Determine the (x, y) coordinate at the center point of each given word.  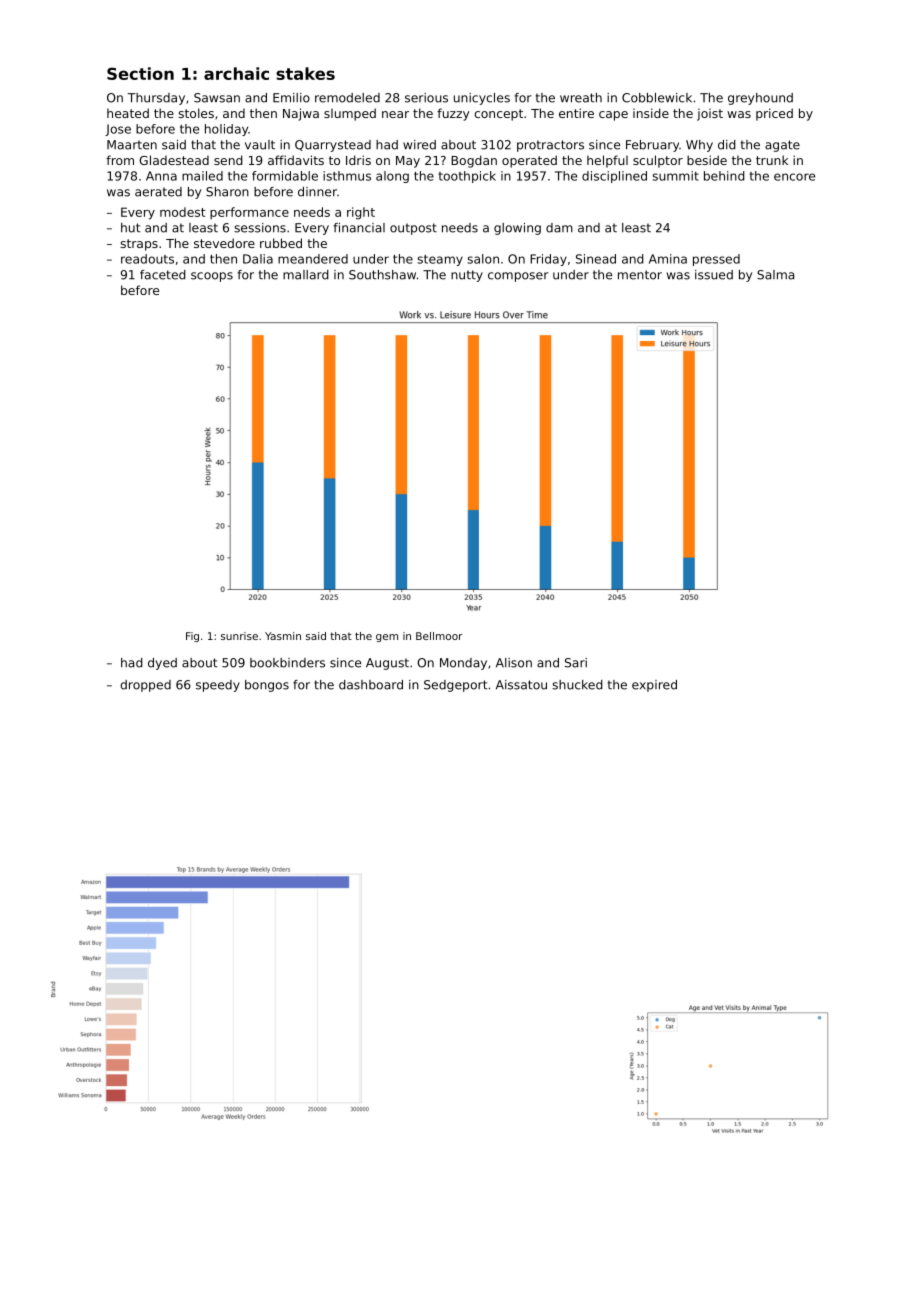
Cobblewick (657, 98)
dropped (145, 686)
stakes (305, 73)
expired (654, 686)
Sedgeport (455, 686)
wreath (581, 98)
